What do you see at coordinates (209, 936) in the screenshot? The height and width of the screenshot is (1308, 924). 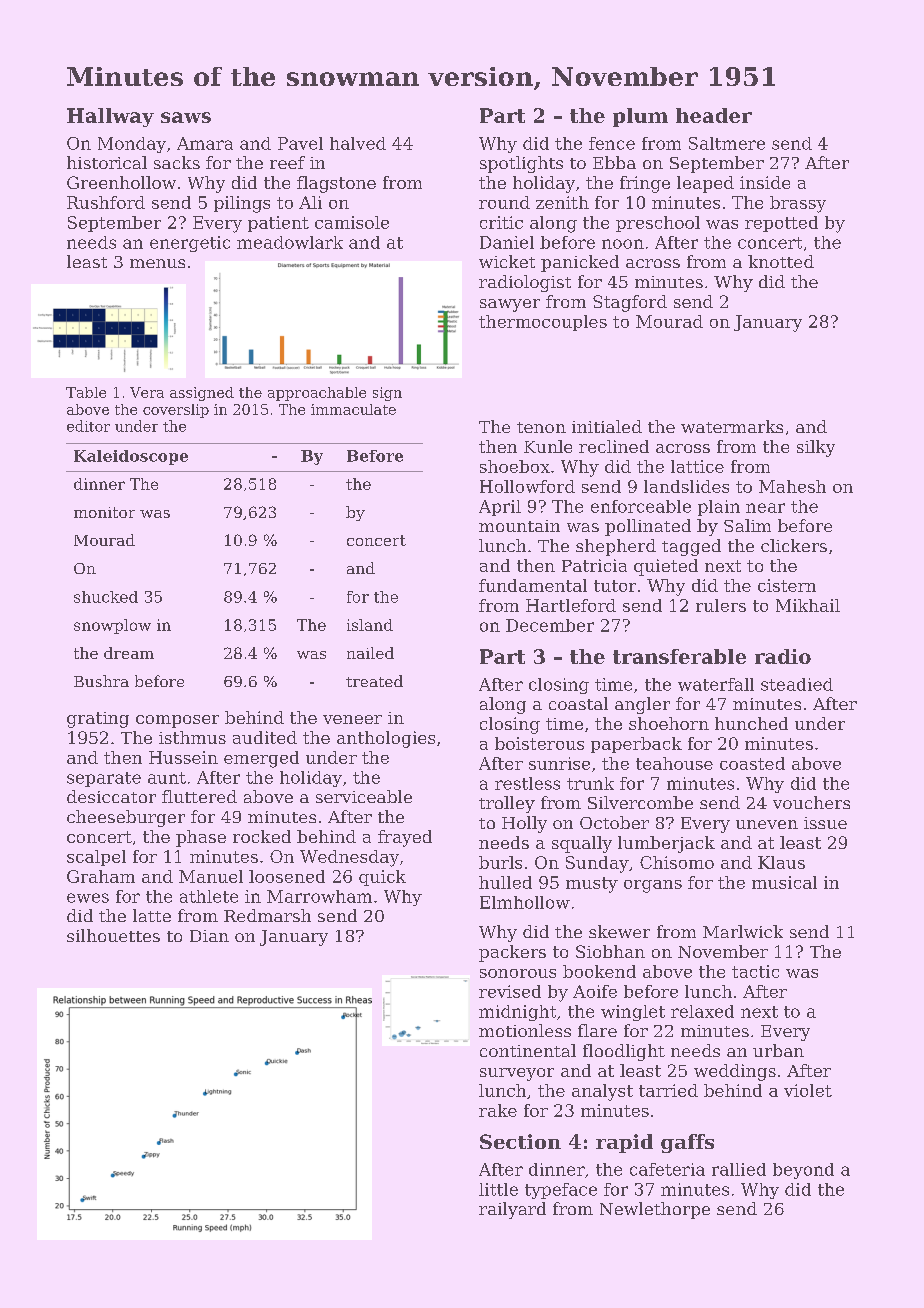 I see `Dian` at bounding box center [209, 936].
